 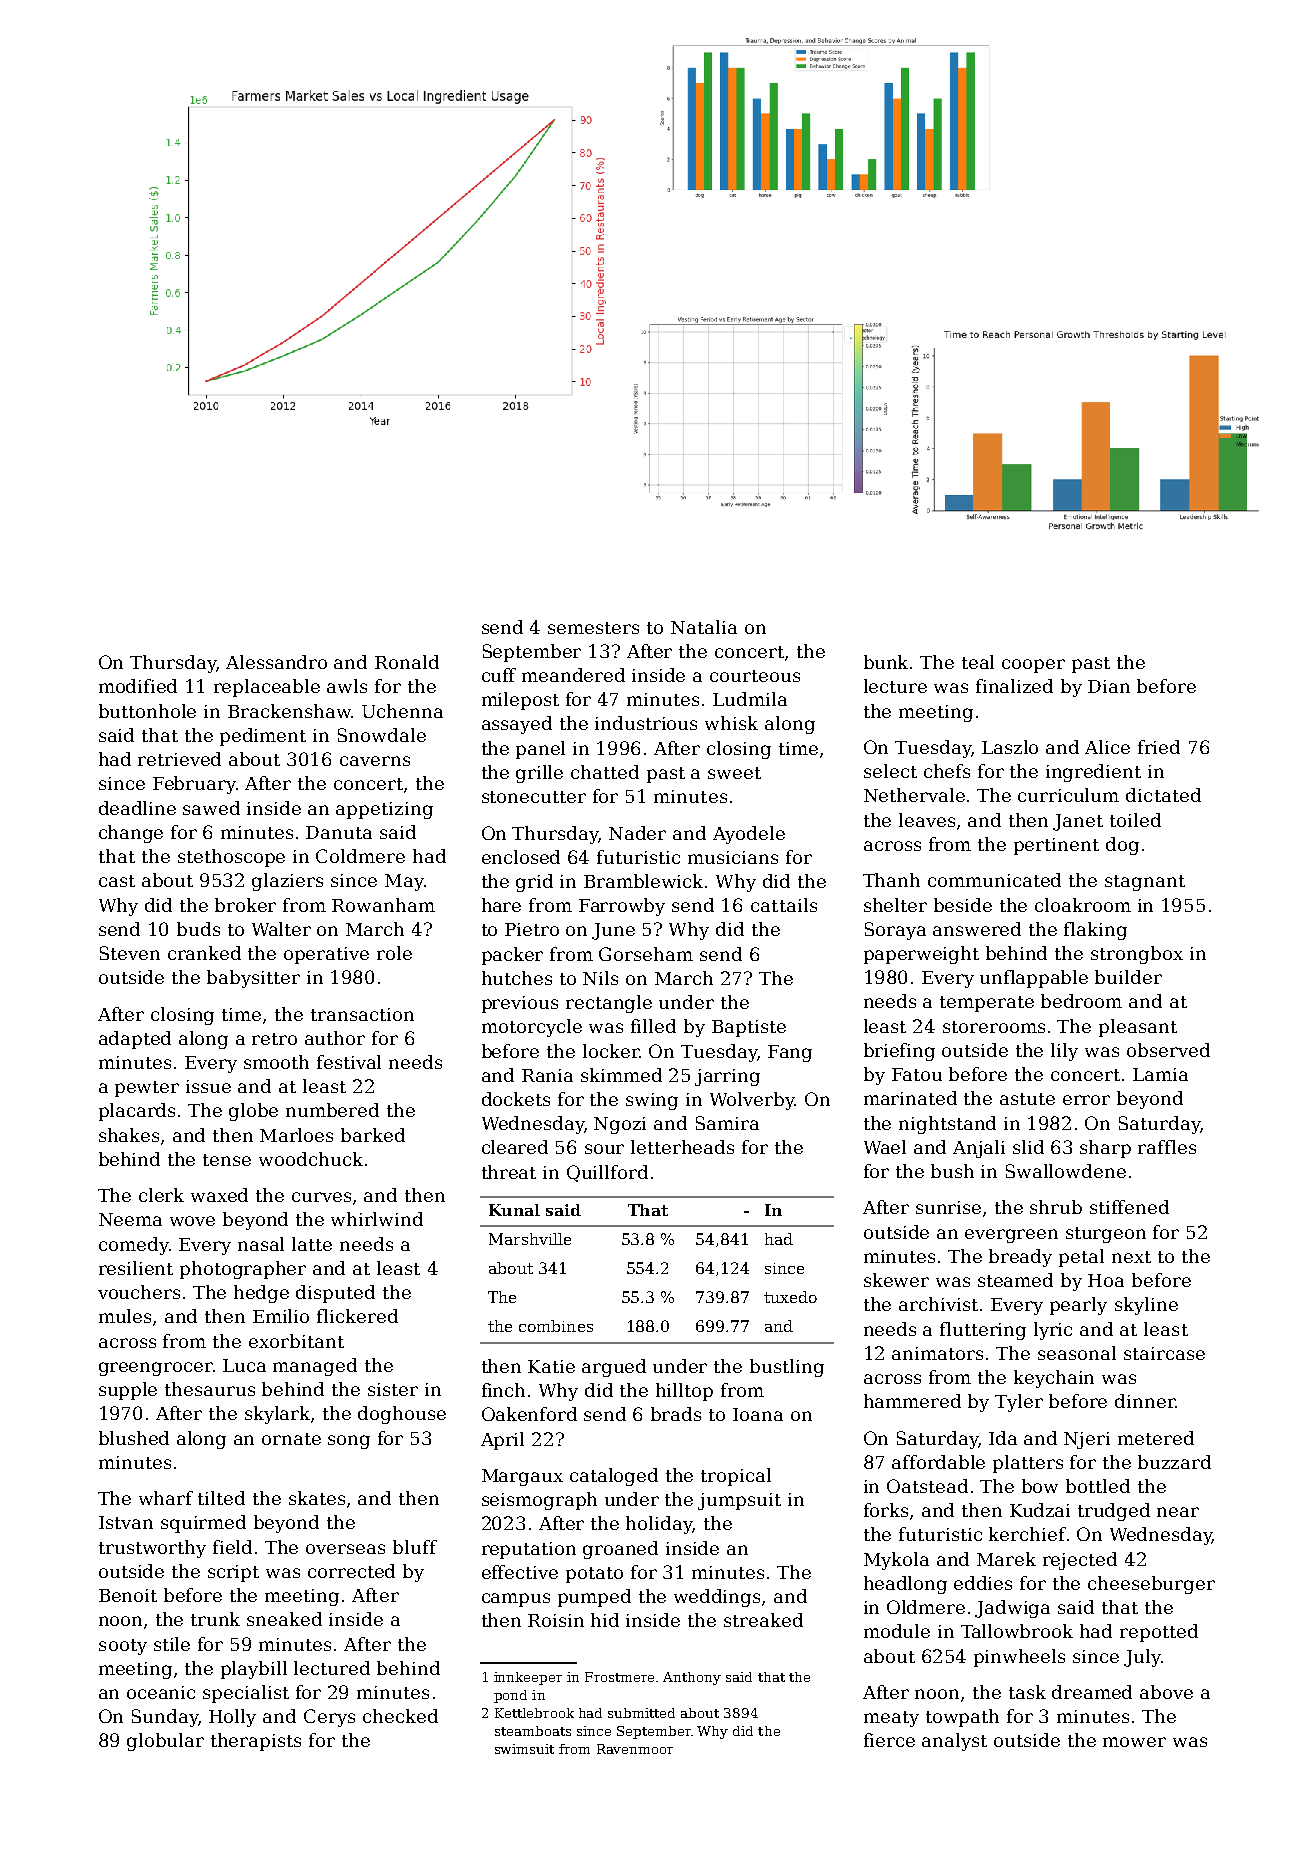 I want to click on error, so click(x=1086, y=1100).
